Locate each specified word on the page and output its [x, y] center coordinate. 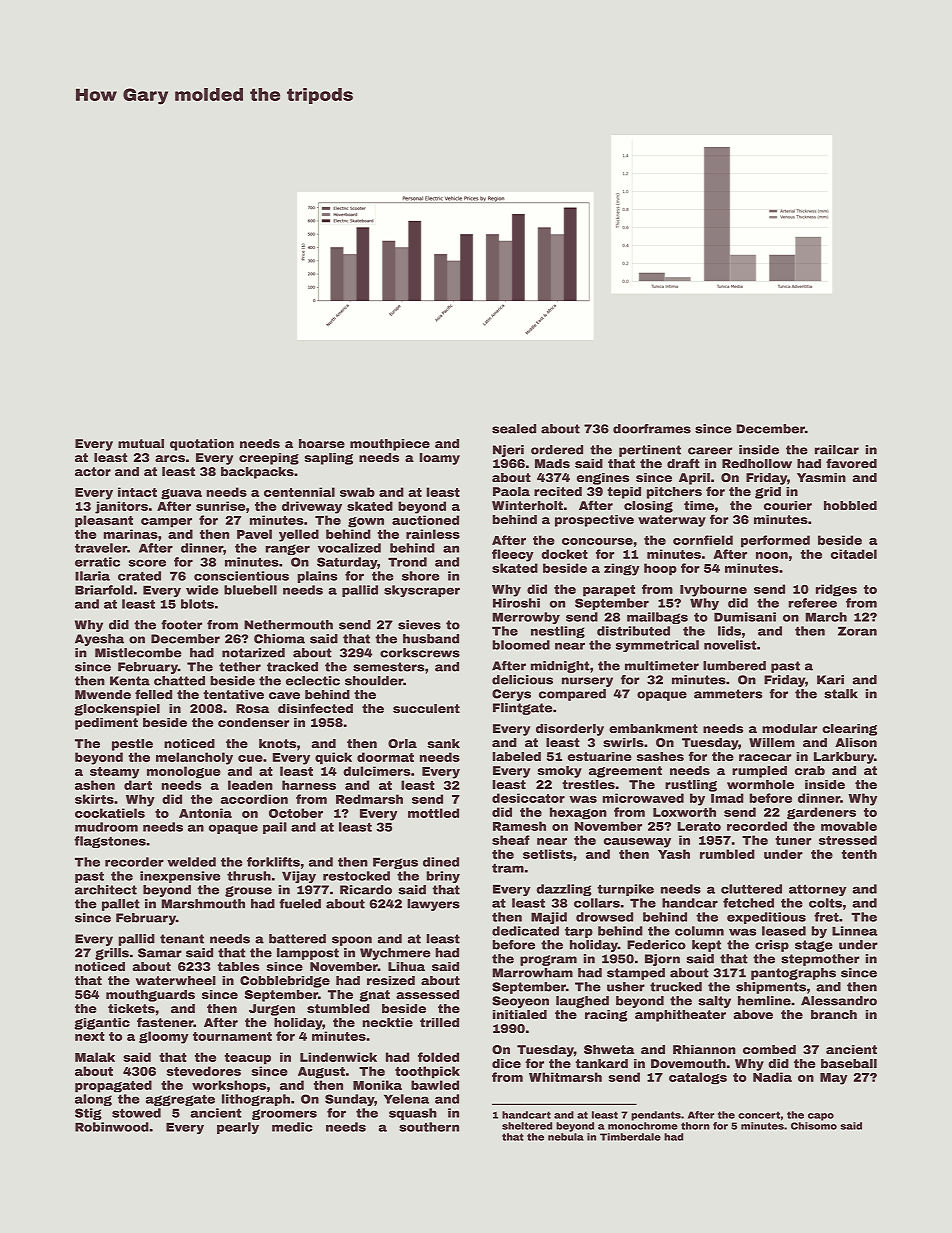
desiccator [528, 798]
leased [784, 931]
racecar [765, 757]
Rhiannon [704, 1049]
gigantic [102, 1024]
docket [565, 554]
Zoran [857, 631]
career [710, 451]
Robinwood [112, 1127]
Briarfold [104, 590]
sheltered [527, 1126]
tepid [624, 493]
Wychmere [395, 954]
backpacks [257, 473]
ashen [95, 785]
